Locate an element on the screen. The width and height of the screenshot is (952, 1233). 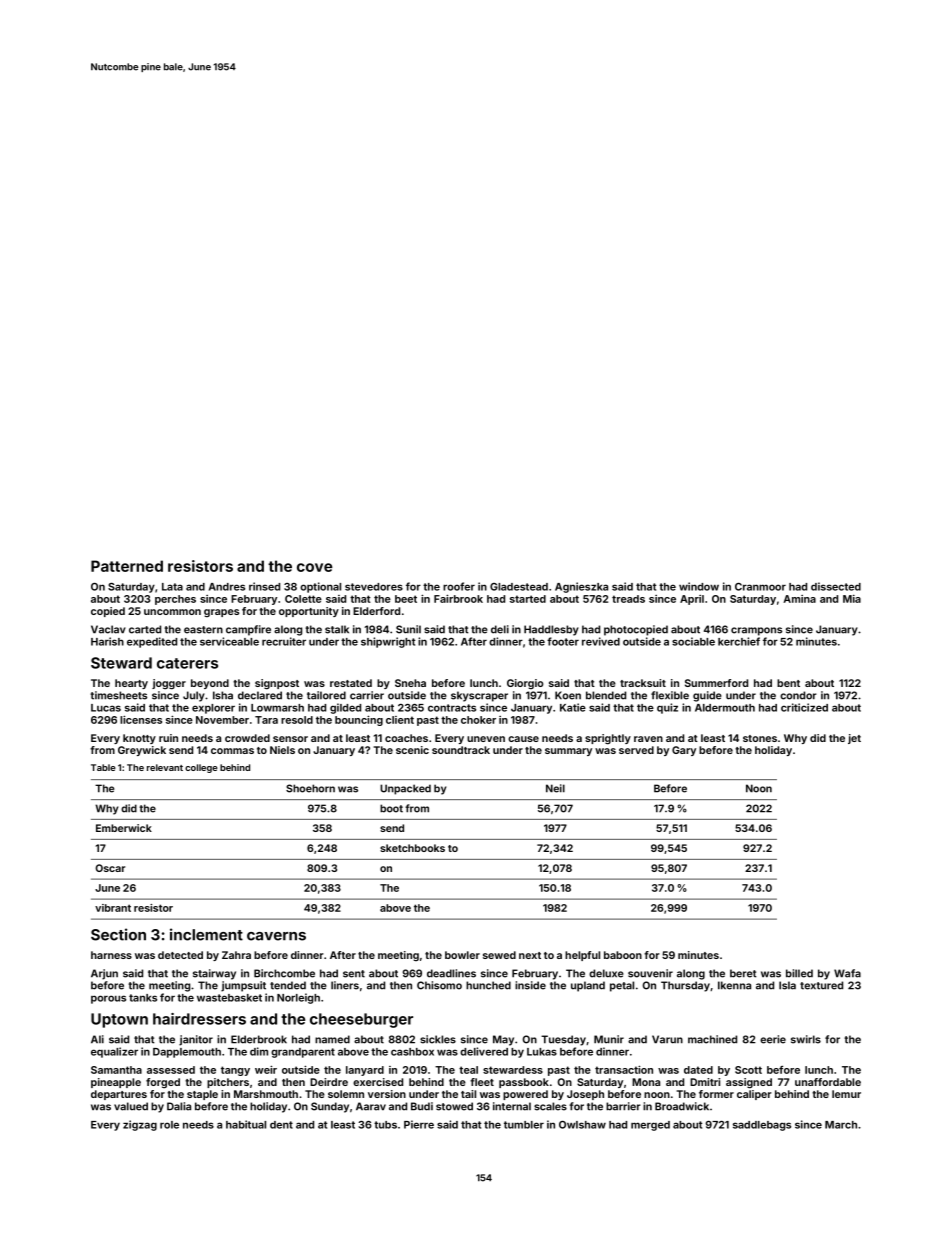
Cranmoor is located at coordinates (760, 587).
